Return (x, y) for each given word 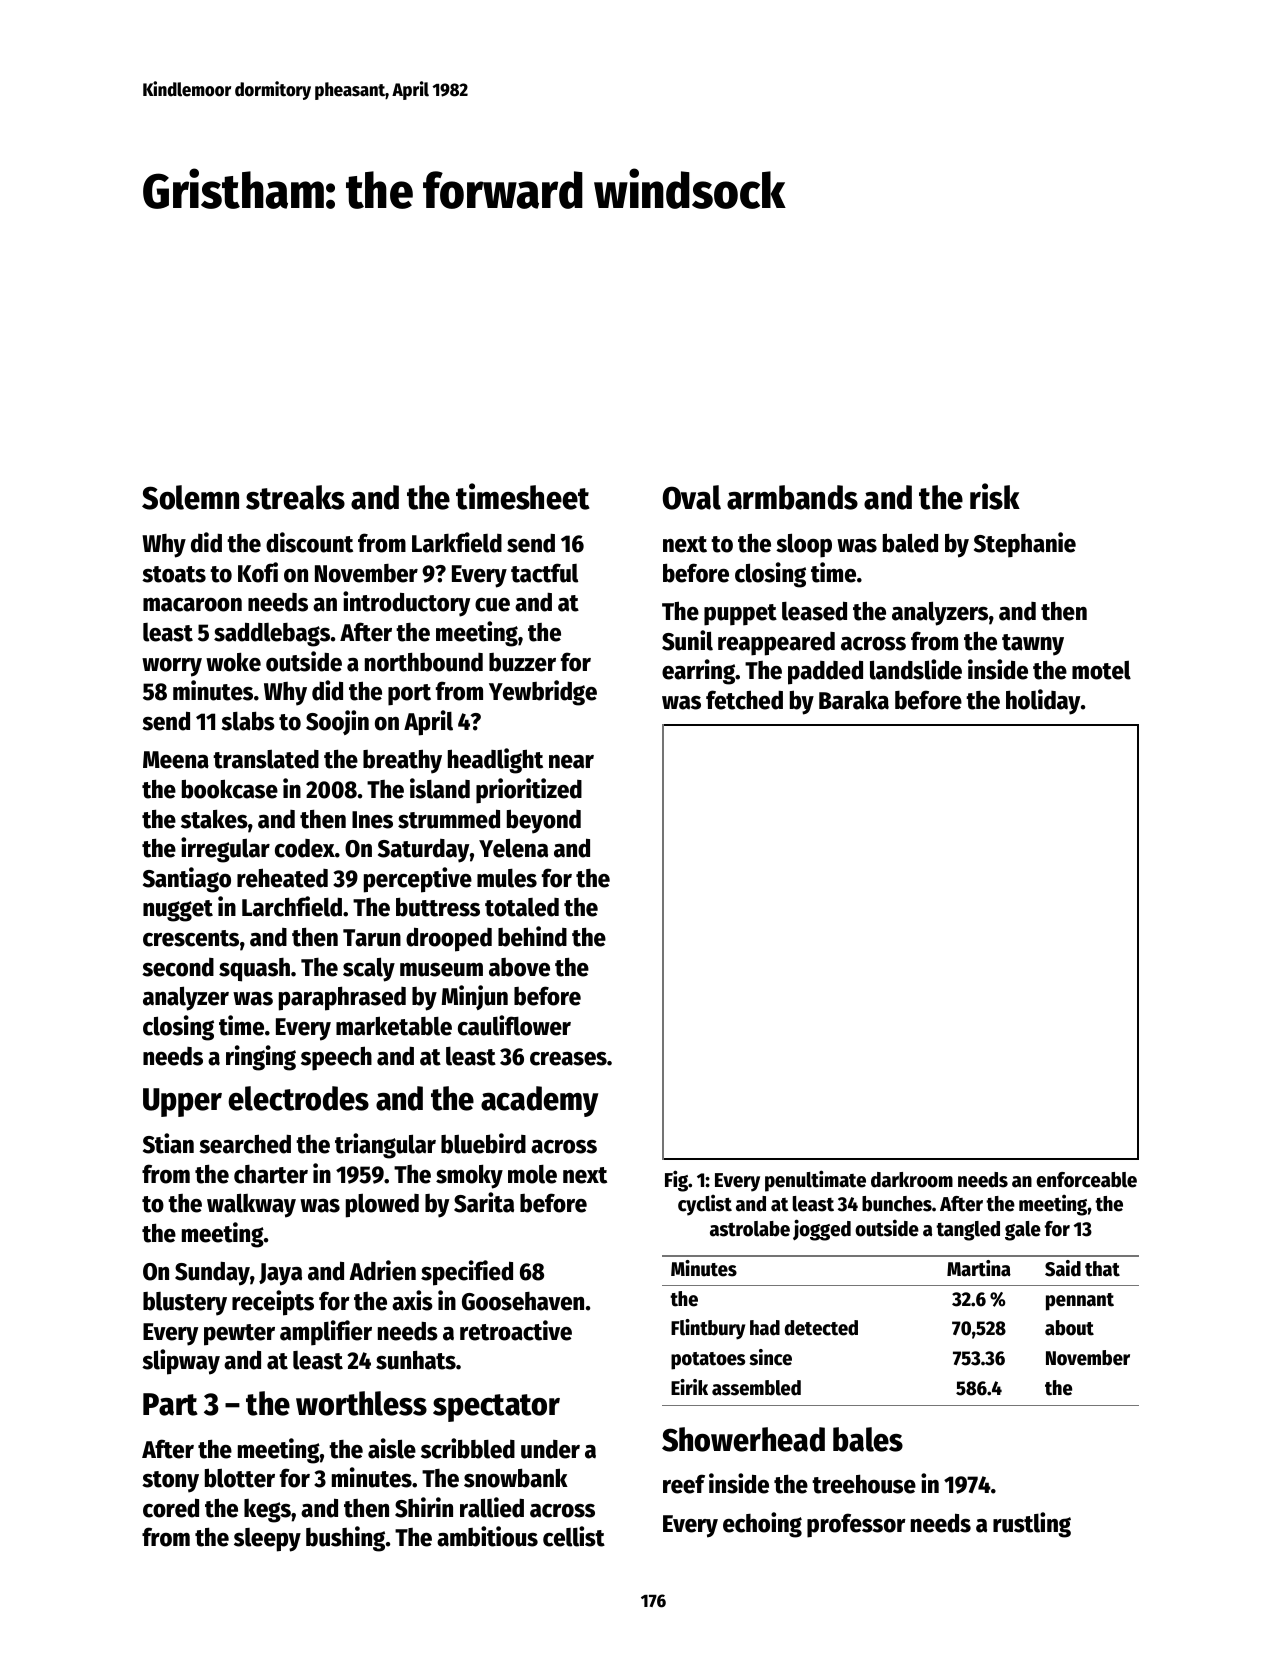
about (1069, 1328)
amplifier (326, 1333)
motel (1101, 670)
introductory (406, 604)
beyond (544, 821)
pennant (1080, 1302)
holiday (1043, 702)
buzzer (522, 662)
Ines (372, 820)
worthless (361, 1403)
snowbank (516, 1478)
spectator (496, 1408)
